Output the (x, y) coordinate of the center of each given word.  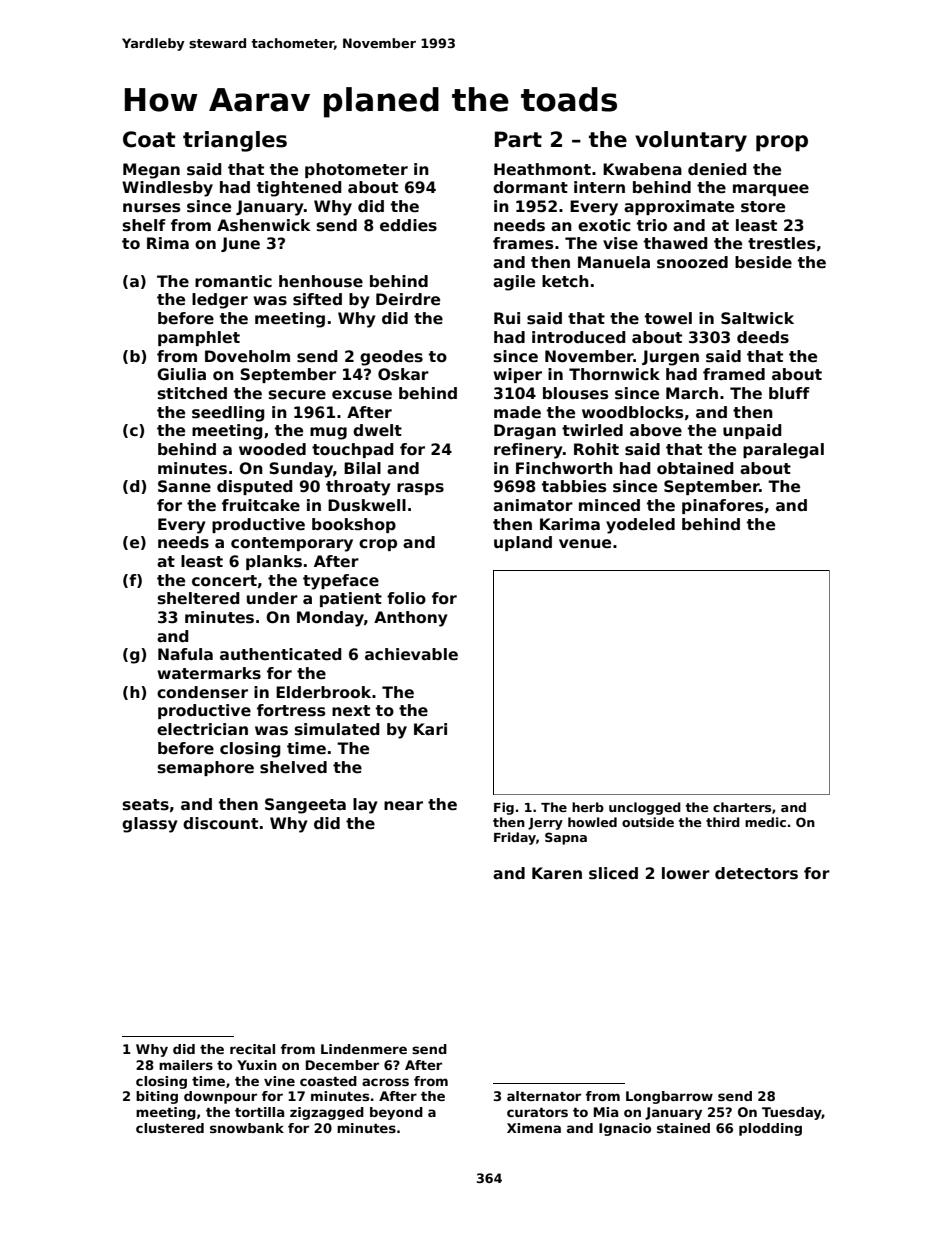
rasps (420, 489)
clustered (170, 1128)
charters (742, 807)
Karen (557, 873)
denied (717, 169)
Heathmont (542, 169)
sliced (613, 873)
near (403, 806)
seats (146, 805)
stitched (192, 393)
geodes (391, 358)
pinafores (722, 506)
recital (252, 1049)
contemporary (292, 544)
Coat (149, 139)
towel (668, 318)
